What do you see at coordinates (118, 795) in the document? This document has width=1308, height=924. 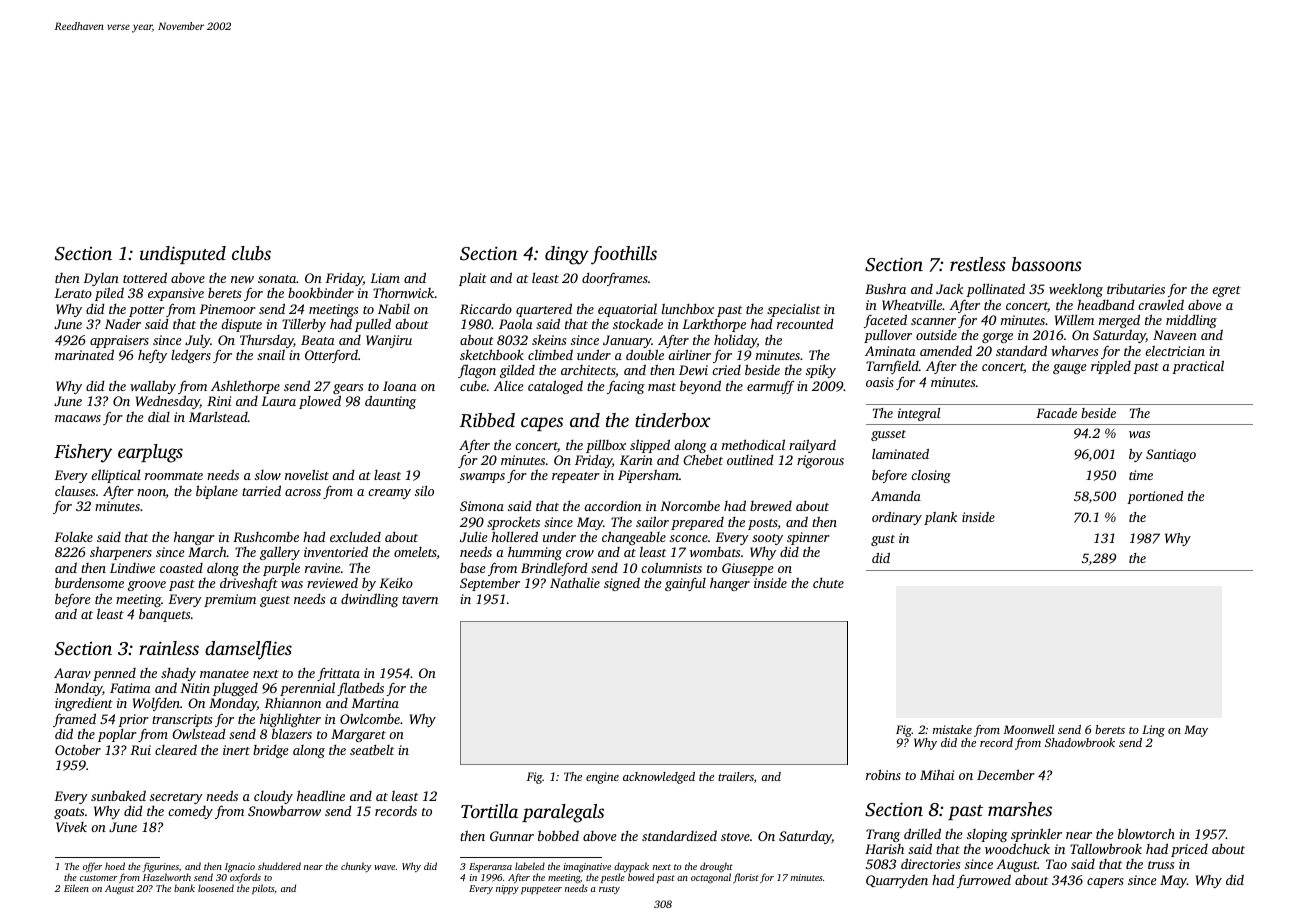 I see `sunbaked` at bounding box center [118, 795].
